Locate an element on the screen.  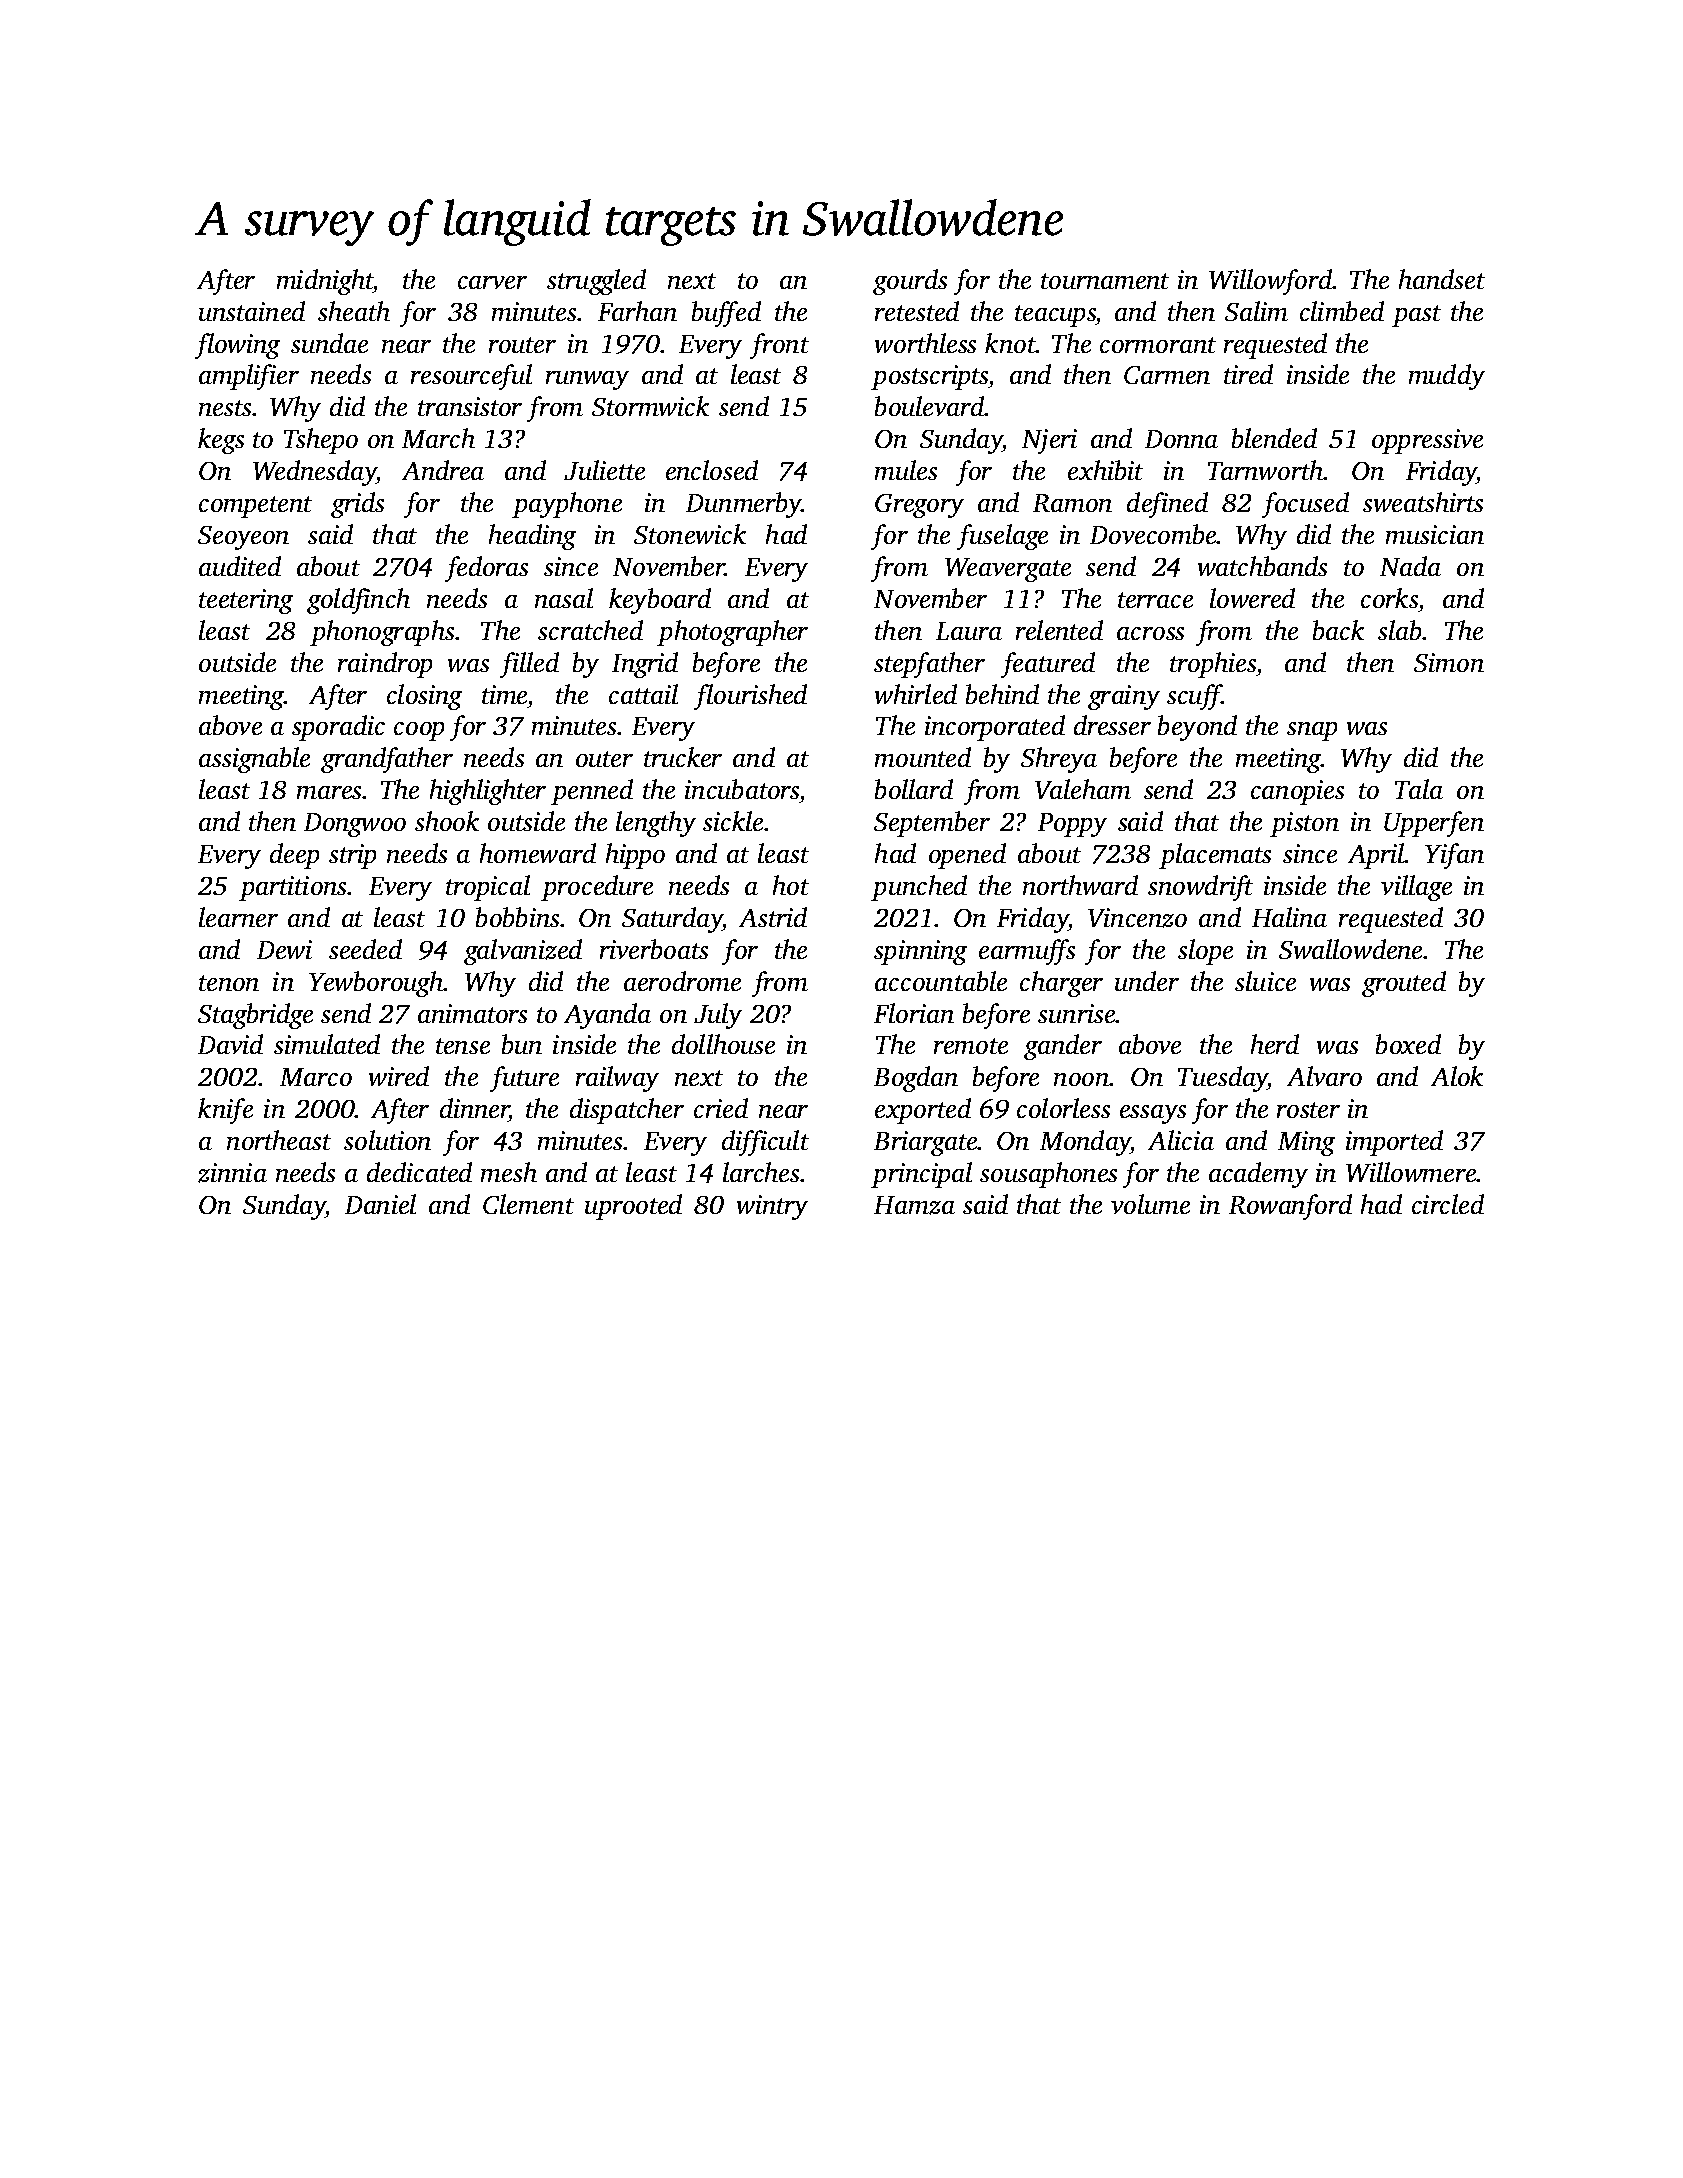
seeded is located at coordinates (365, 949).
